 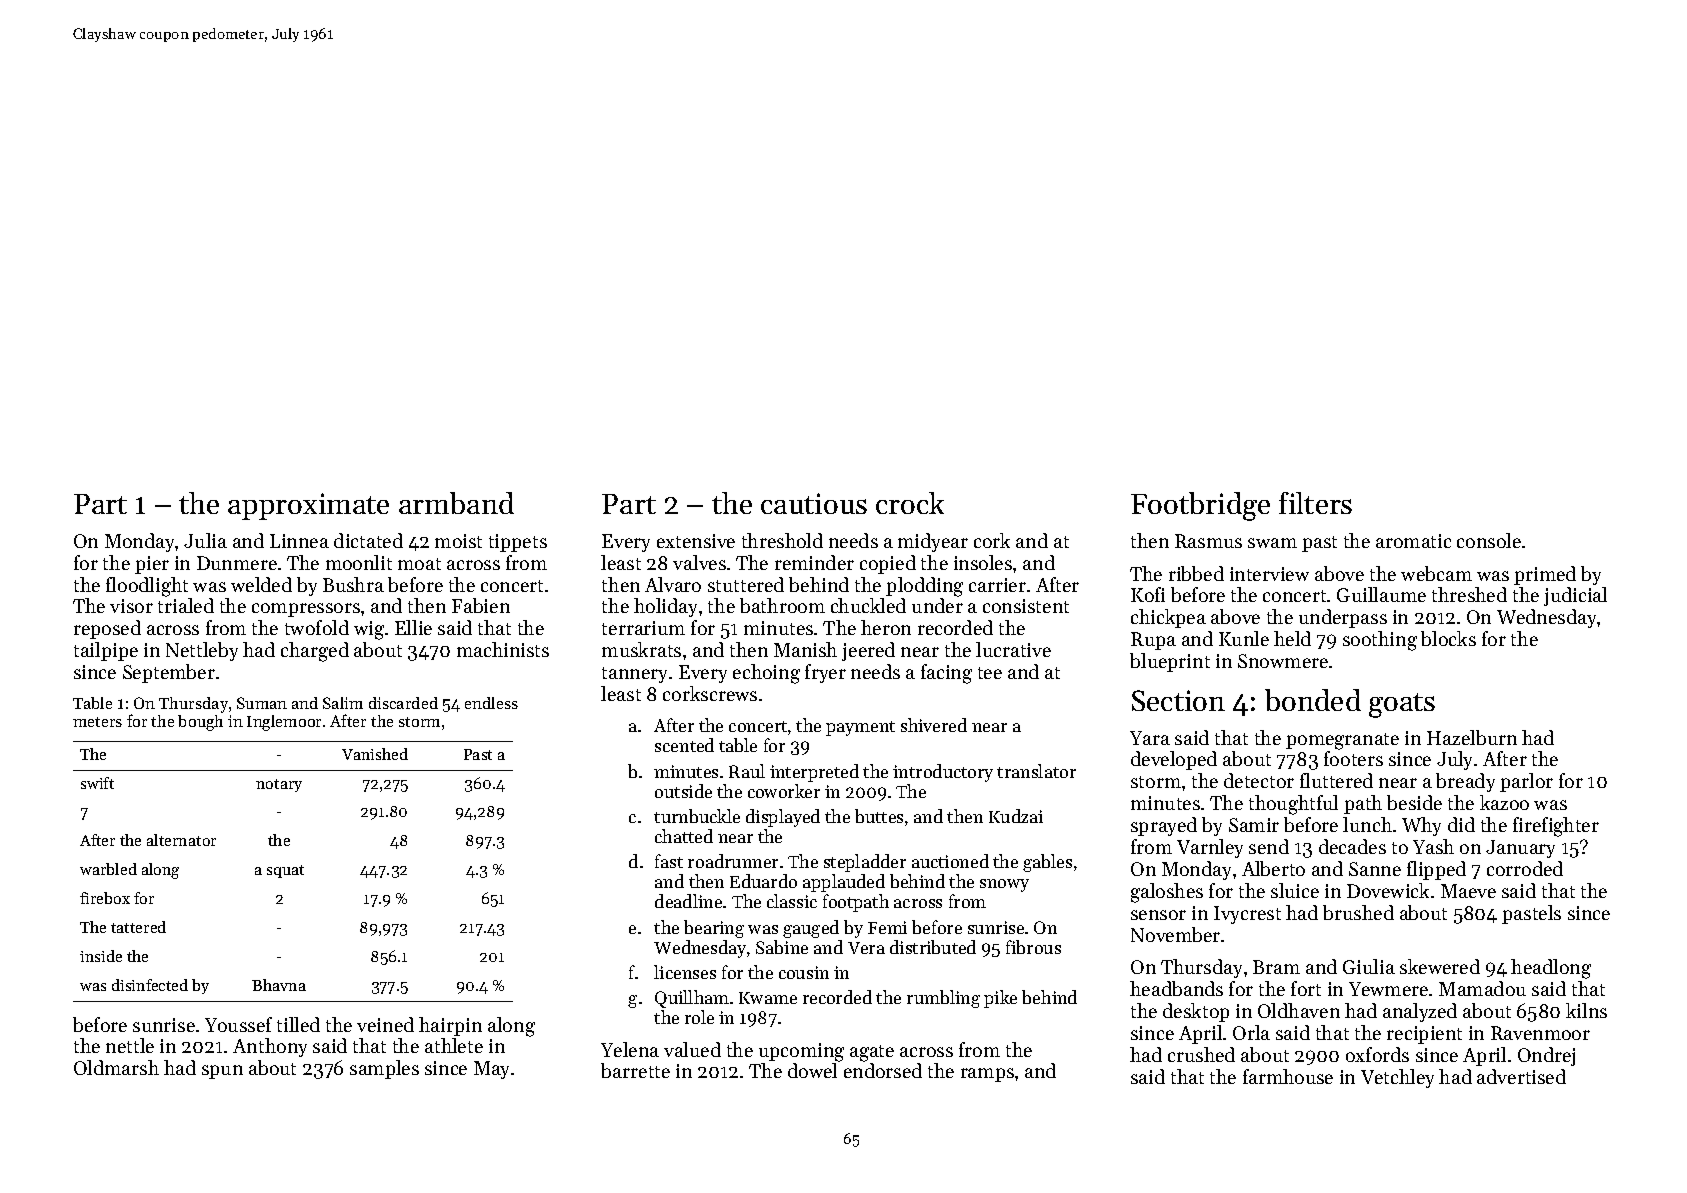 I want to click on pike, so click(x=1000, y=999).
